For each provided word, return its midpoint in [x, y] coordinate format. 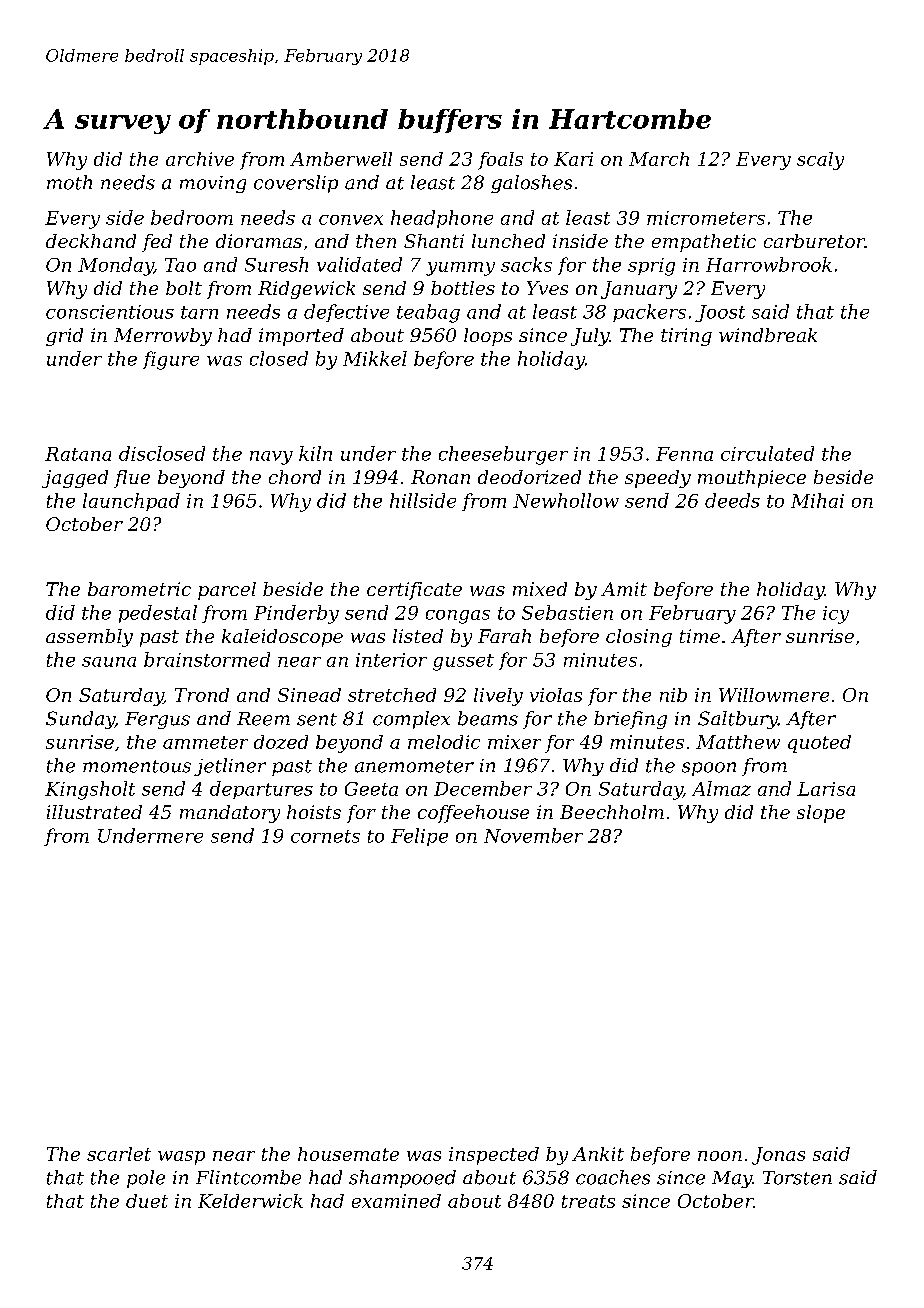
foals [500, 161]
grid [64, 337]
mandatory [230, 814]
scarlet [119, 1154]
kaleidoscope [282, 638]
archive [200, 159]
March [659, 159]
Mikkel [375, 358]
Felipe [419, 837]
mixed [540, 589]
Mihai [817, 500]
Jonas [778, 1156]
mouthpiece [752, 479]
